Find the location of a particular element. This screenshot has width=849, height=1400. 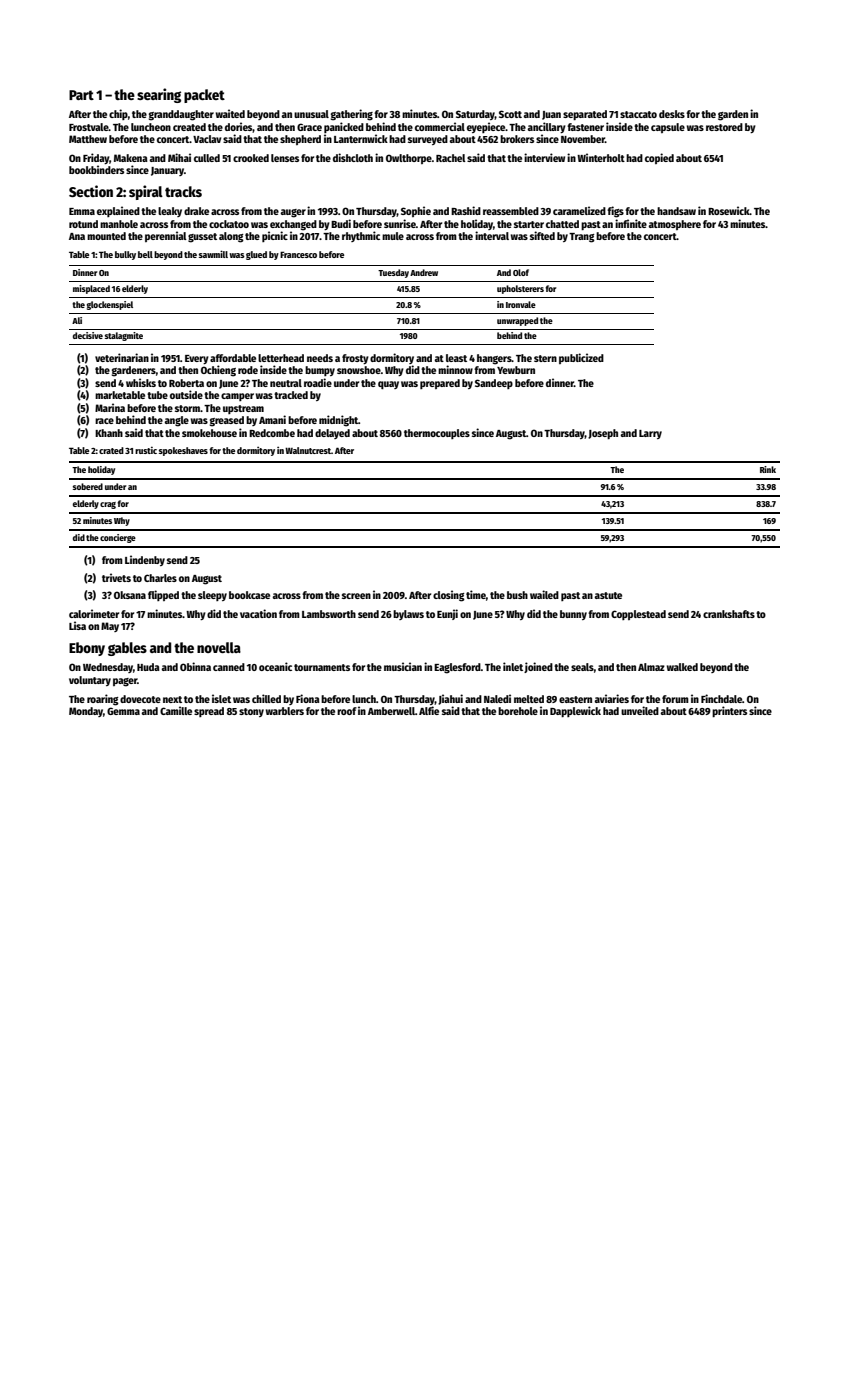

Mihai is located at coordinates (179, 157).
